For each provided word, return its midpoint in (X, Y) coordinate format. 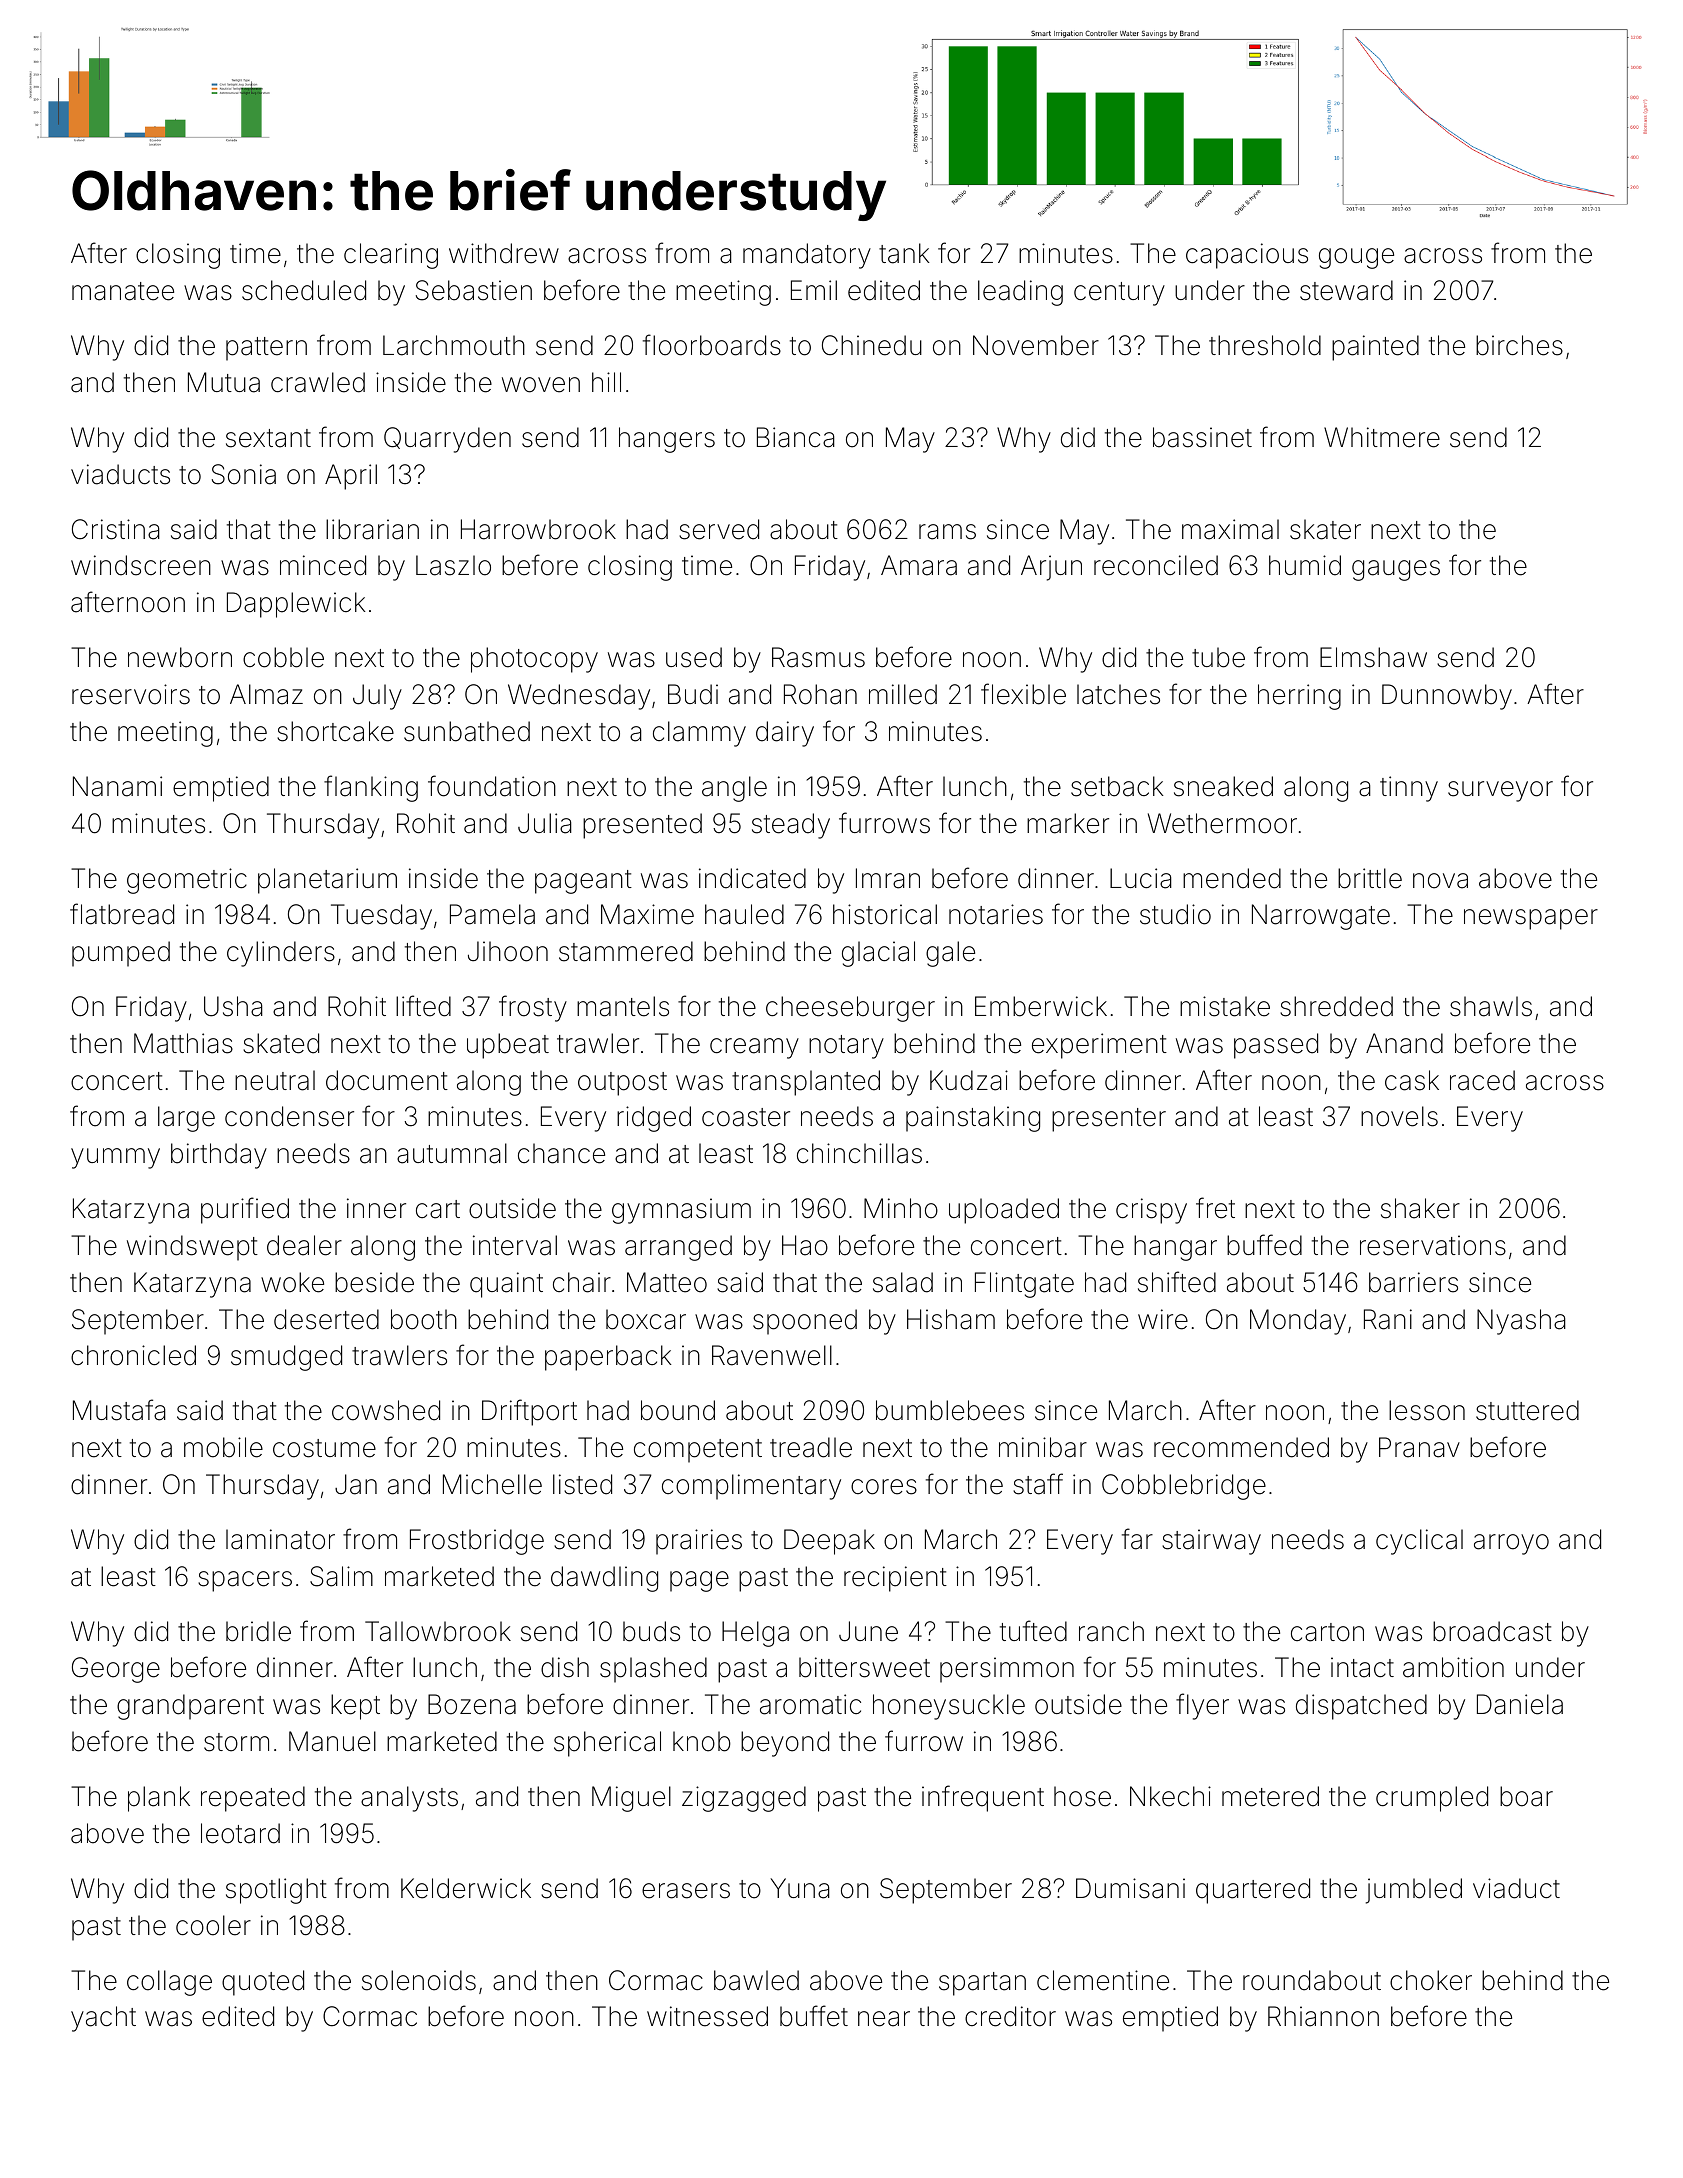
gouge (1356, 258)
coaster (746, 1117)
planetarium (327, 881)
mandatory (807, 256)
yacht (103, 2019)
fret (1215, 1208)
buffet (814, 2016)
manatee (123, 291)
